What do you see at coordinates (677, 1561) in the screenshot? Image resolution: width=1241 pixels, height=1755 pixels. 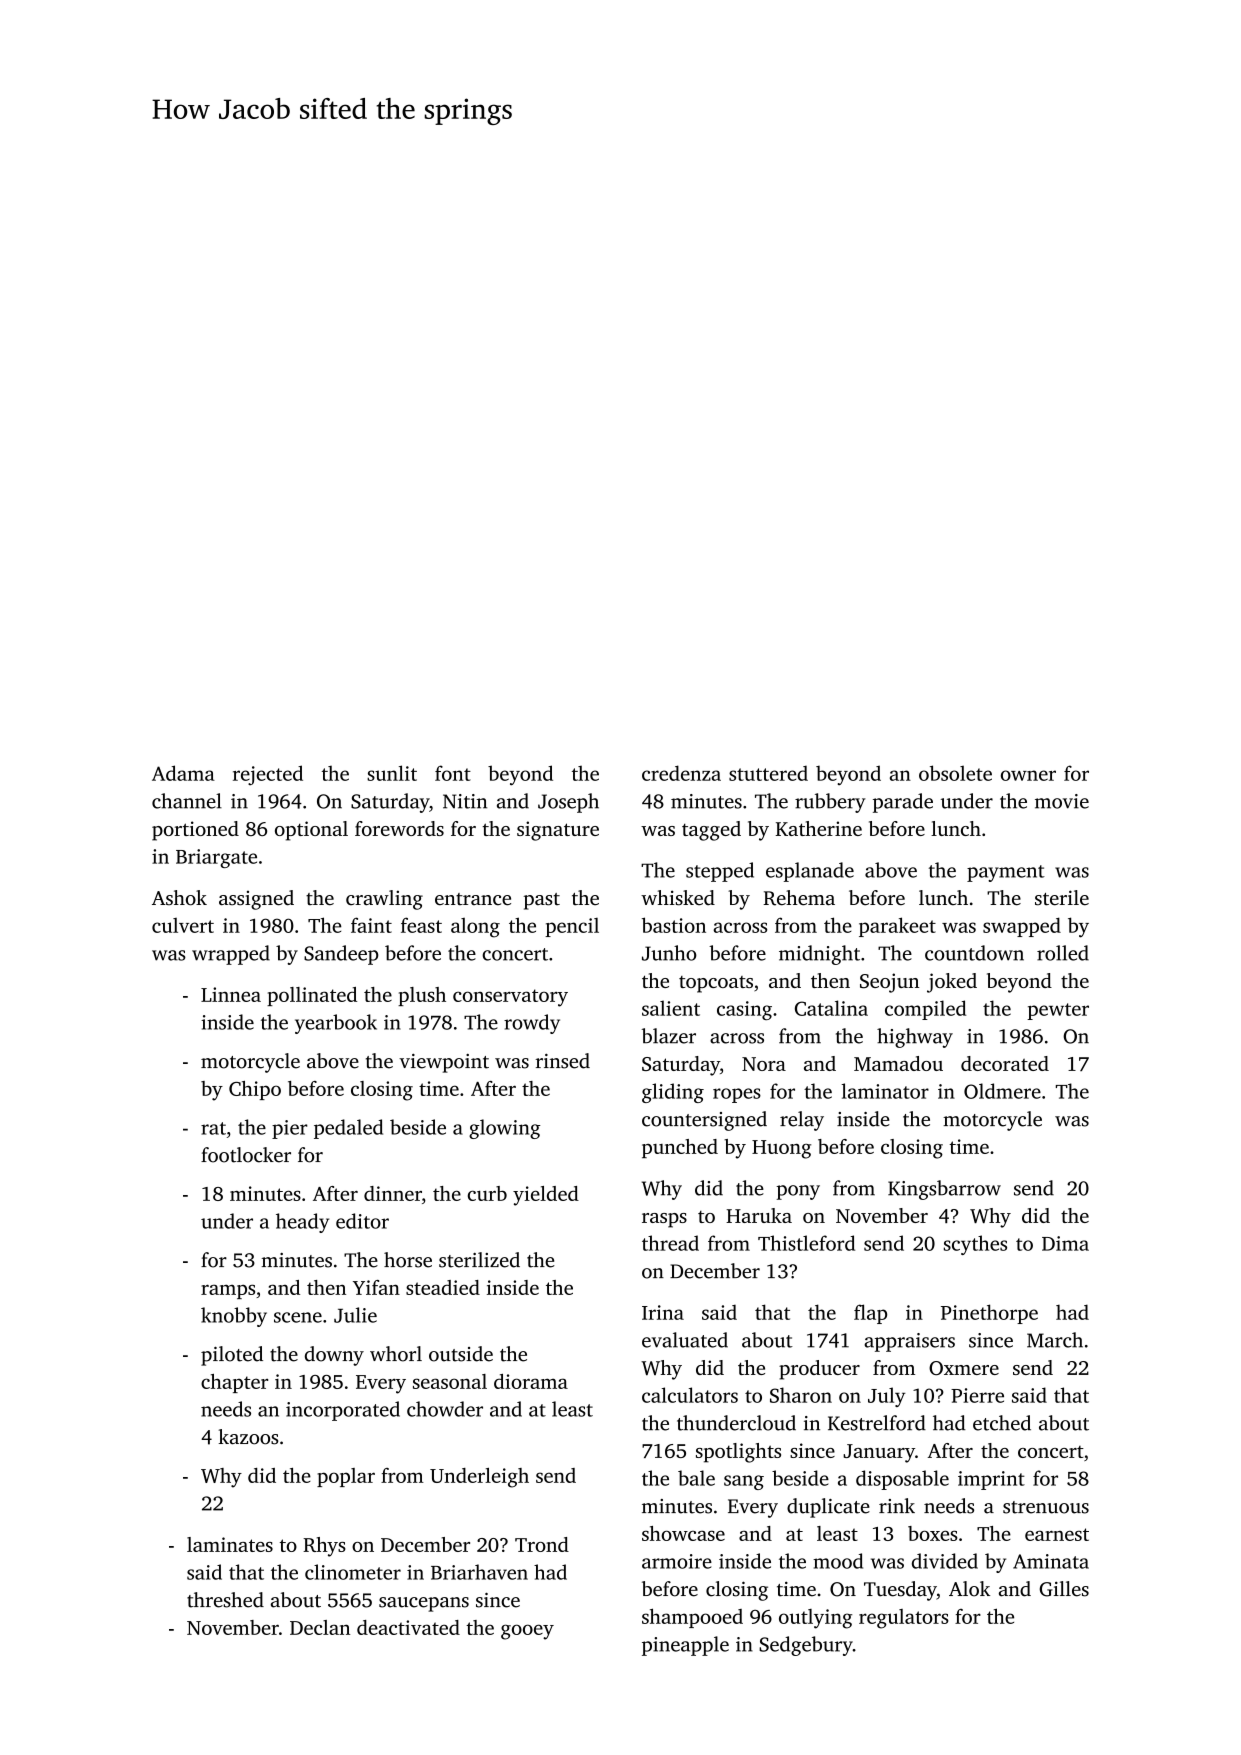 I see `armoire` at bounding box center [677, 1561].
